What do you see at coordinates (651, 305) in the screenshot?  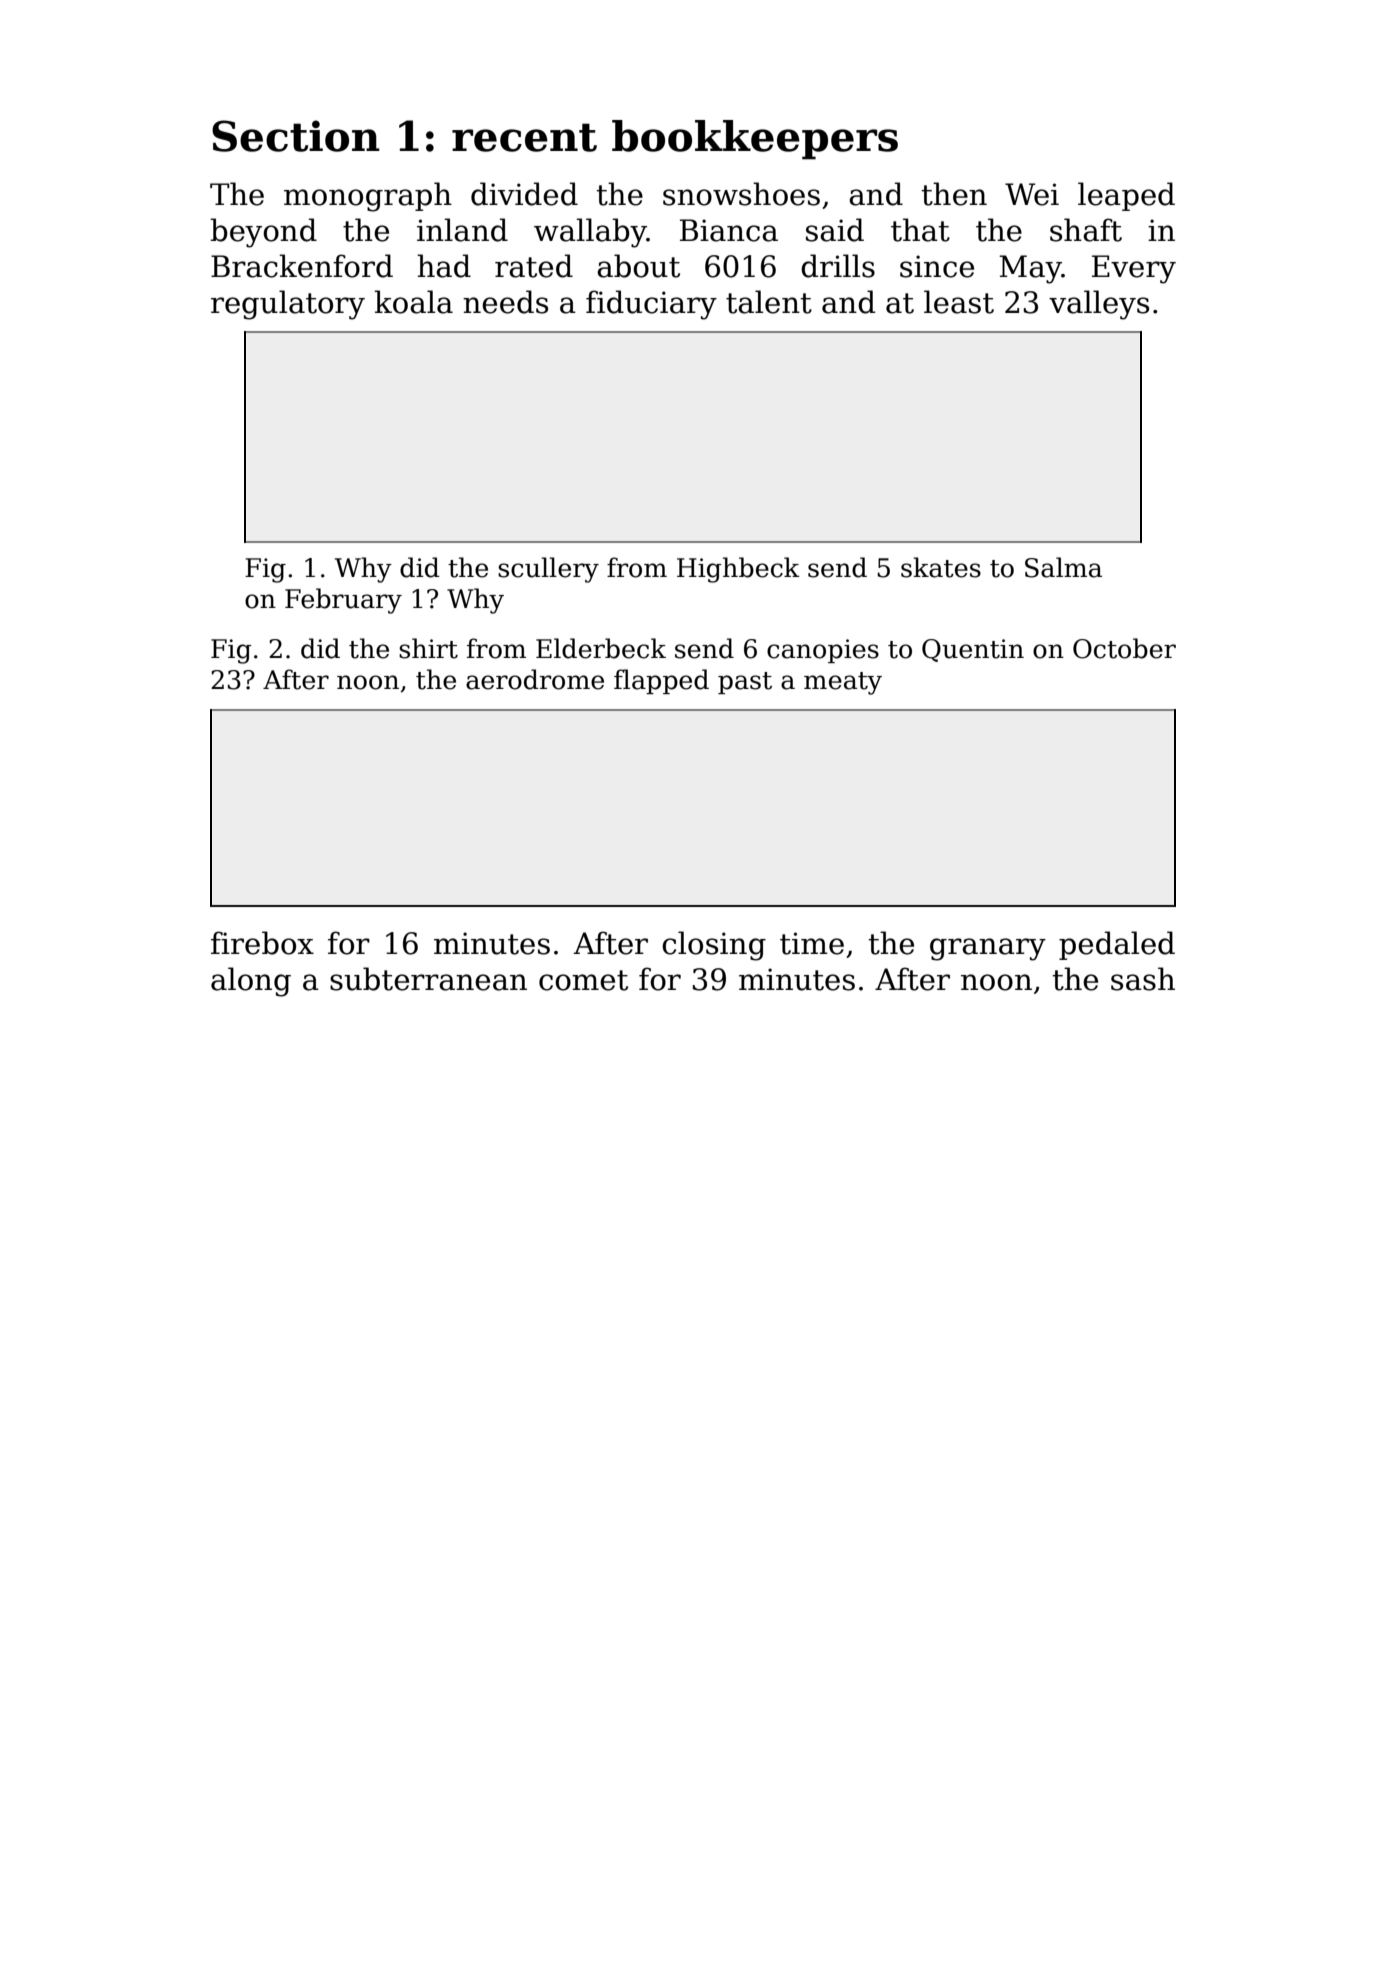 I see `fiduciary` at bounding box center [651, 305].
